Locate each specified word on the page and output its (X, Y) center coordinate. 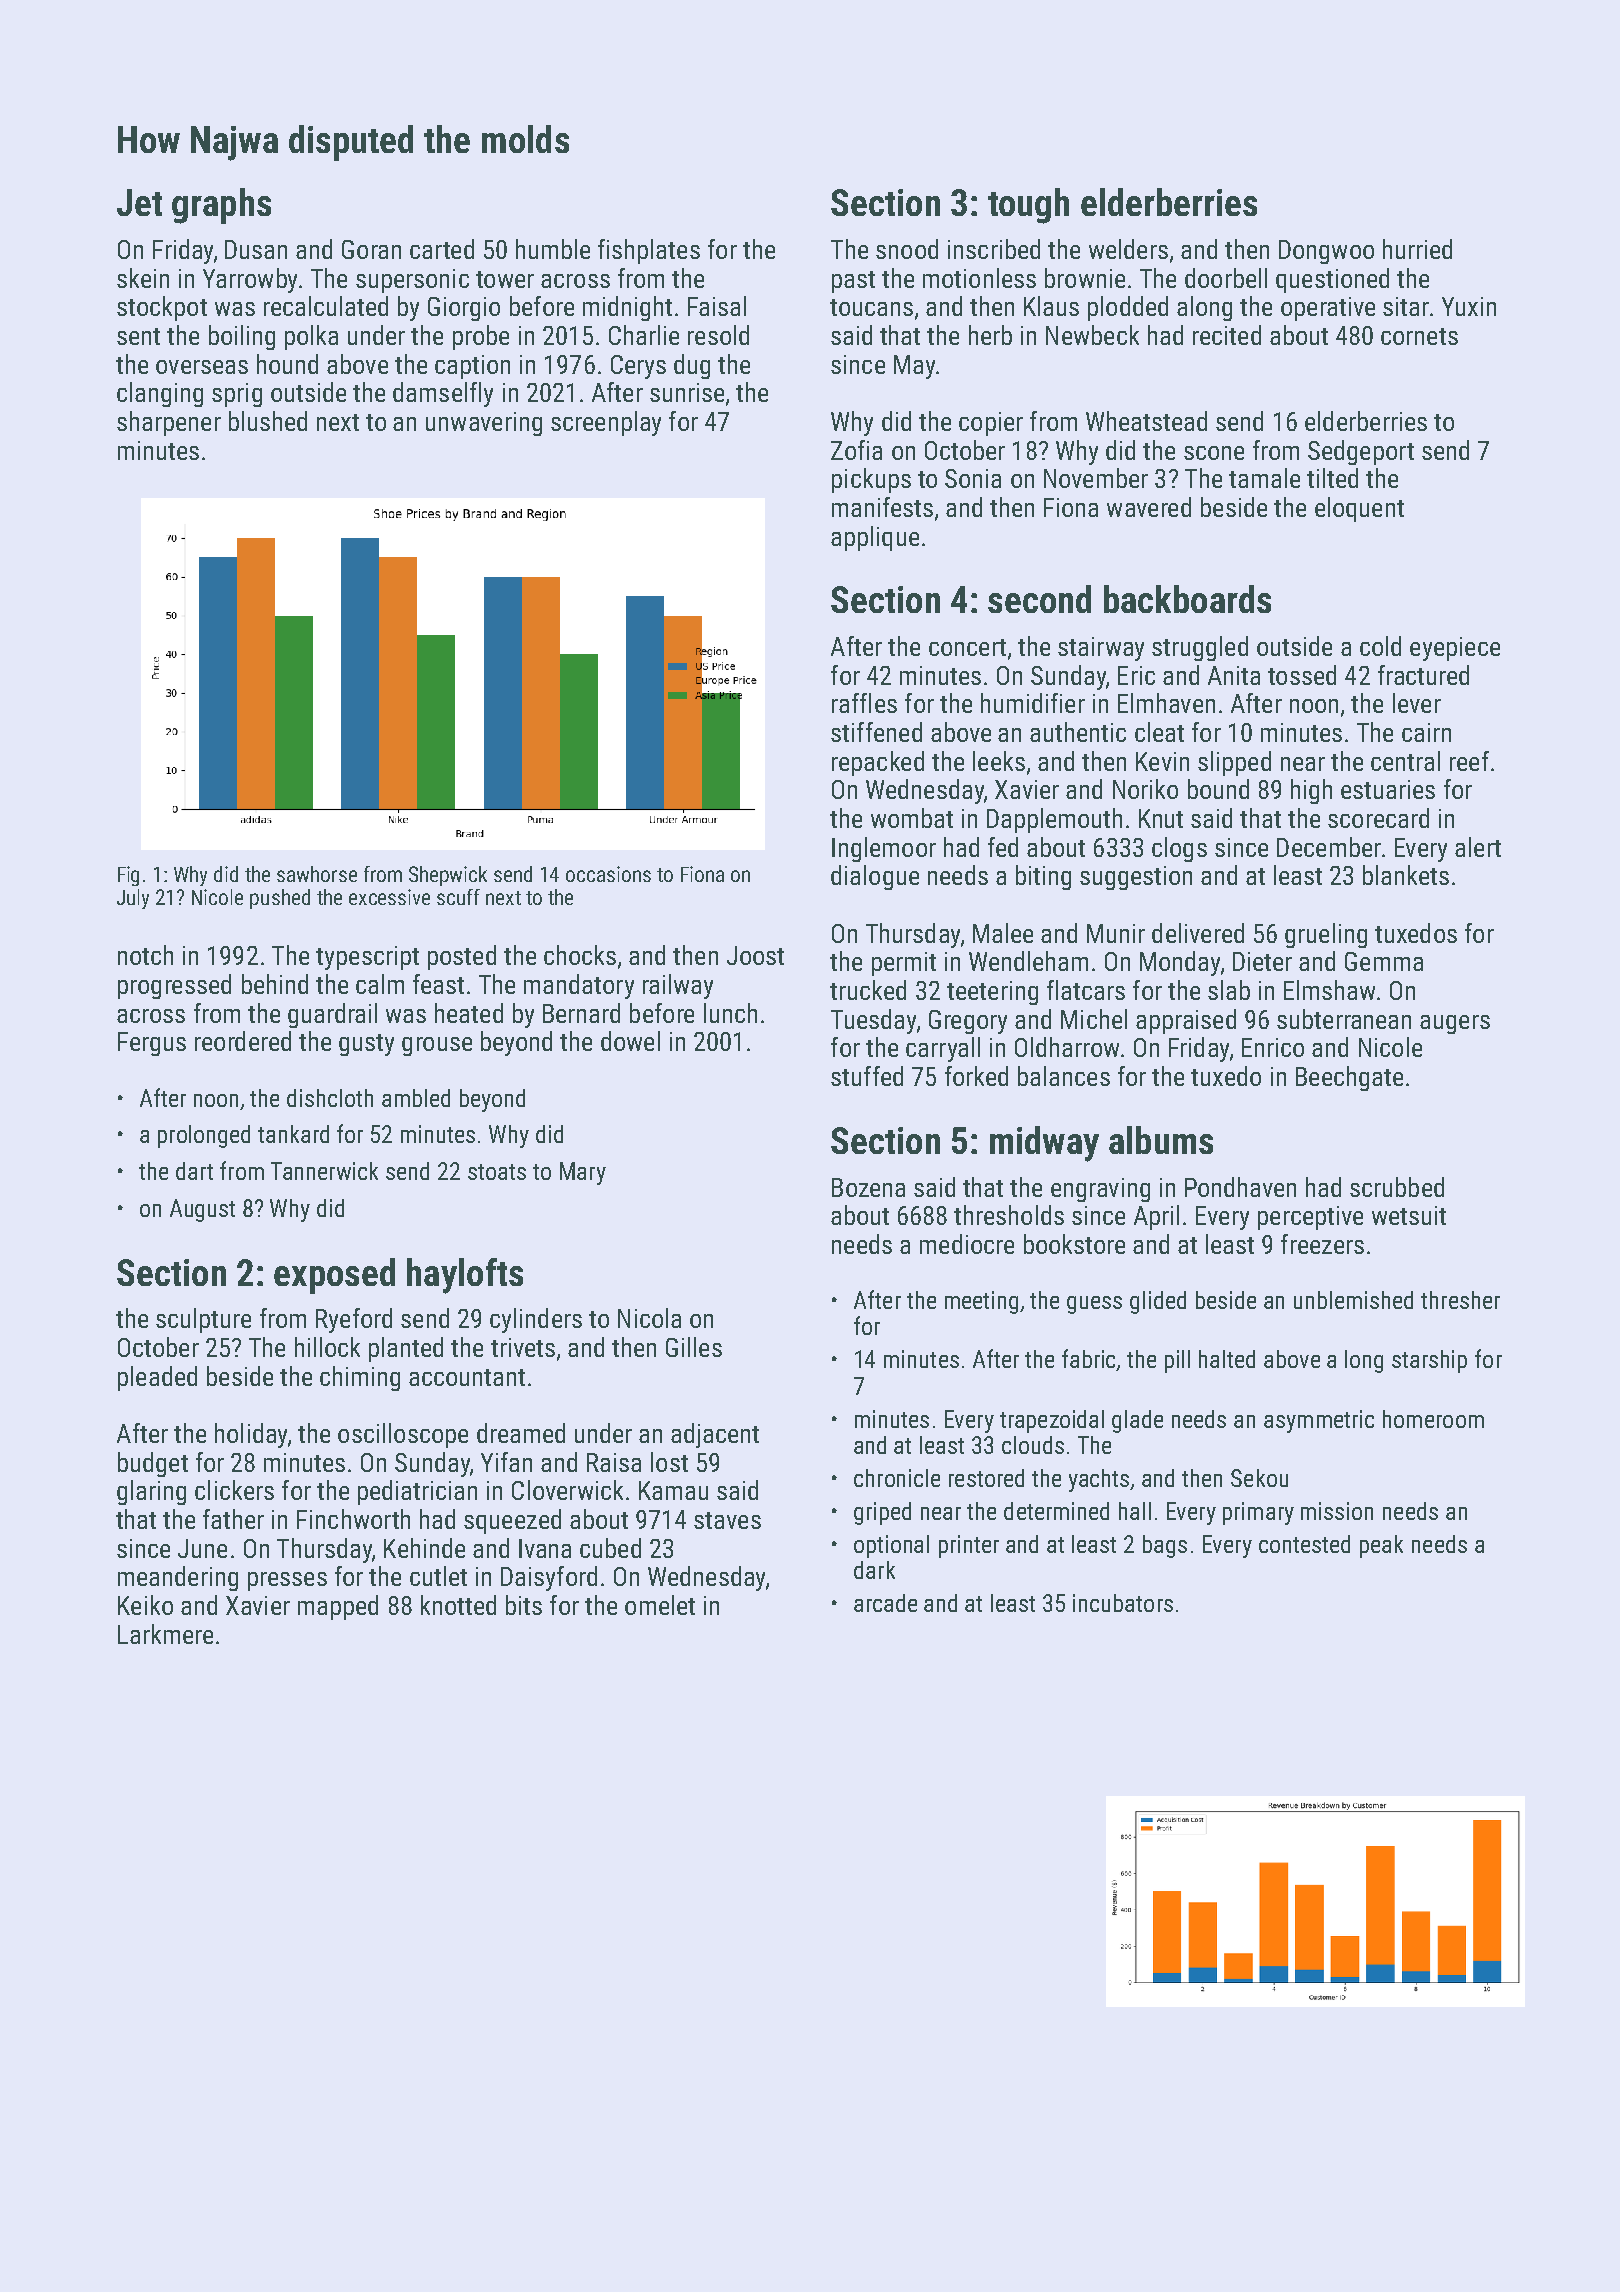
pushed (280, 899)
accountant (467, 1377)
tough (1028, 206)
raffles (864, 703)
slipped (1234, 763)
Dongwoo (1326, 252)
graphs (221, 206)
